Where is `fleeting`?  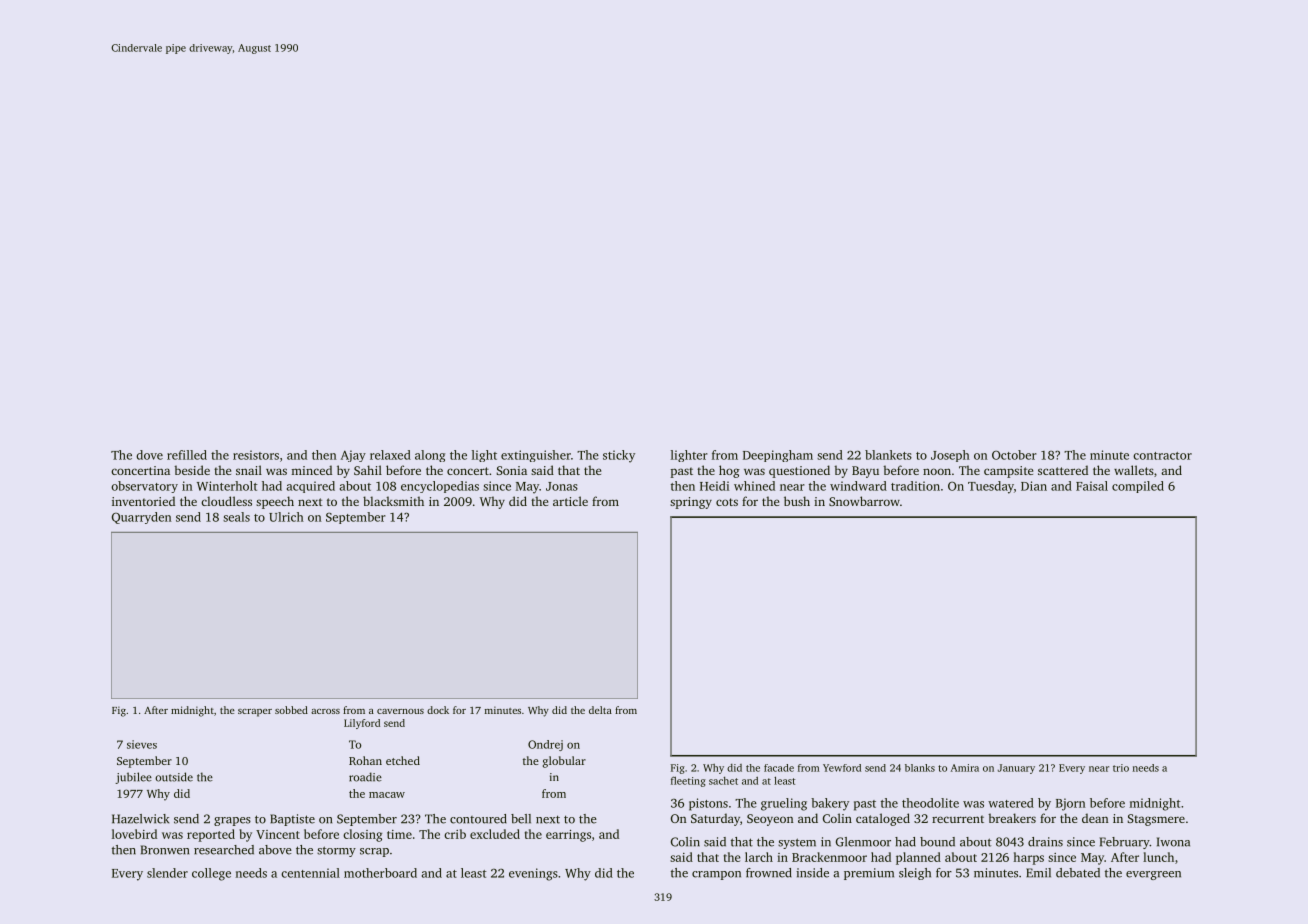
fleeting is located at coordinates (688, 781).
